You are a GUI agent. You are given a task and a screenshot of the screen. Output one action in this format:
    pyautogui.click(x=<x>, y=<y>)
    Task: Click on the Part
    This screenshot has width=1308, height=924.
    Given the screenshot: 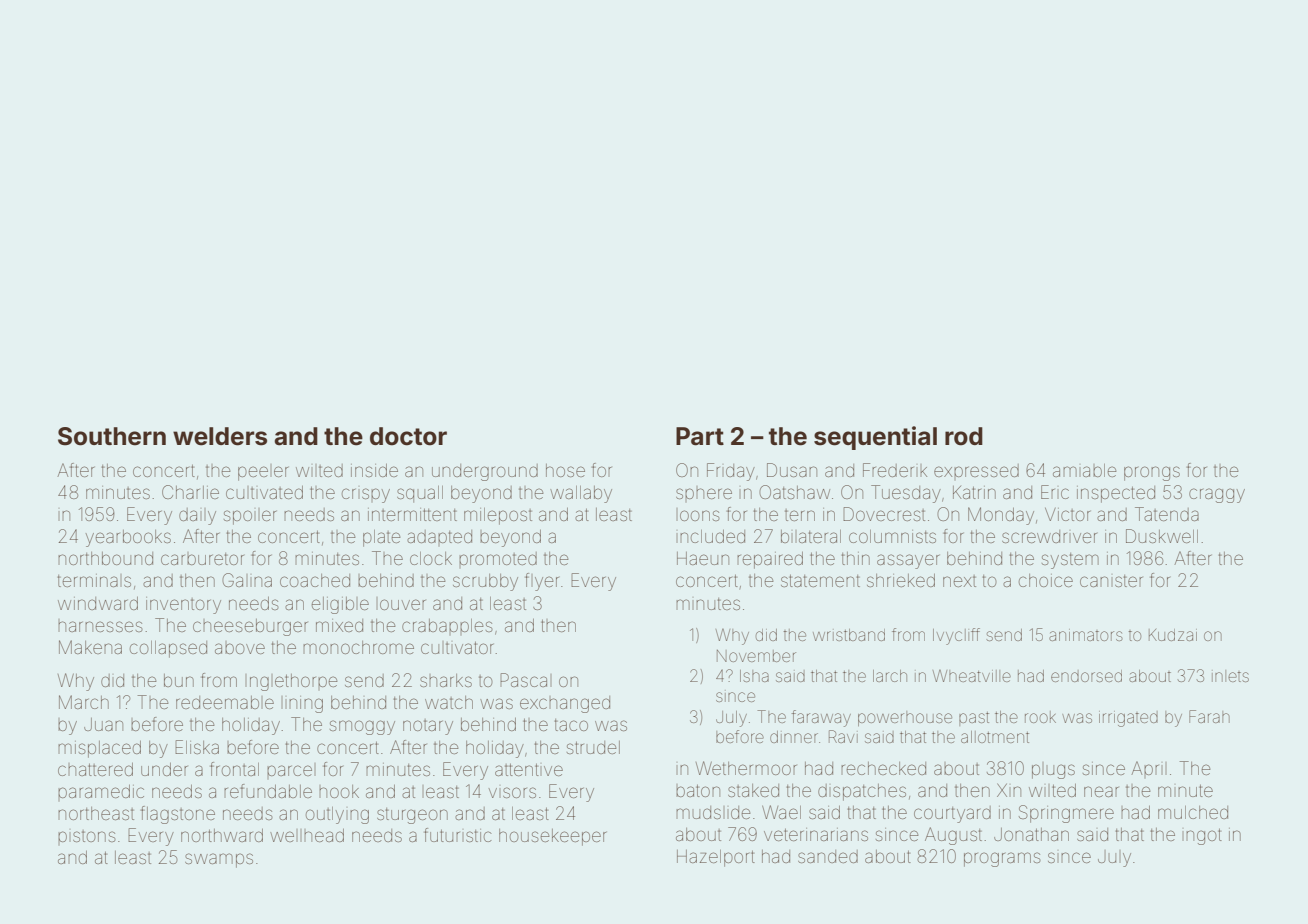 What is the action you would take?
    pyautogui.click(x=700, y=436)
